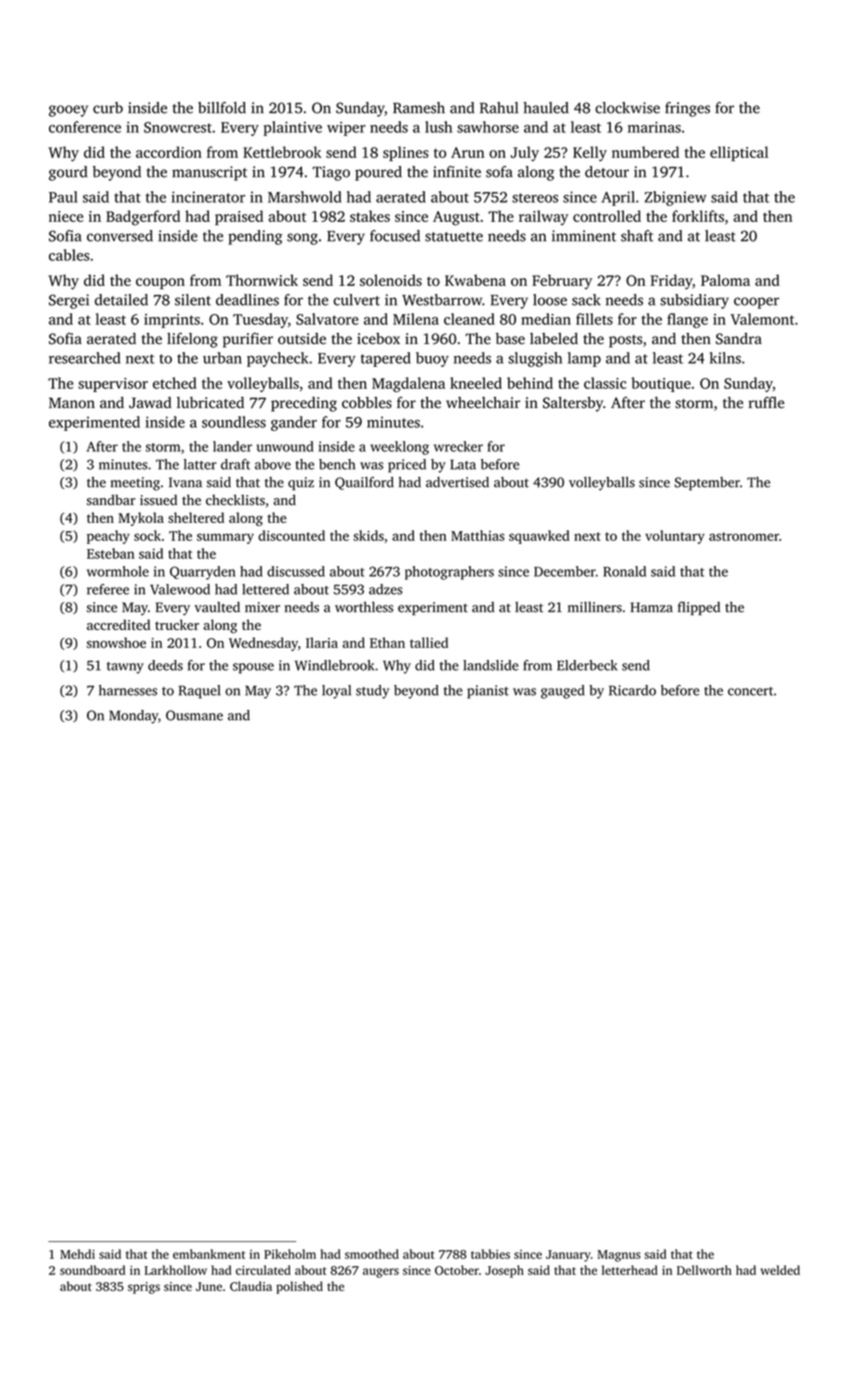 This document has height=1400, width=849. Describe the element at coordinates (378, 339) in the document. I see `icebox` at that location.
